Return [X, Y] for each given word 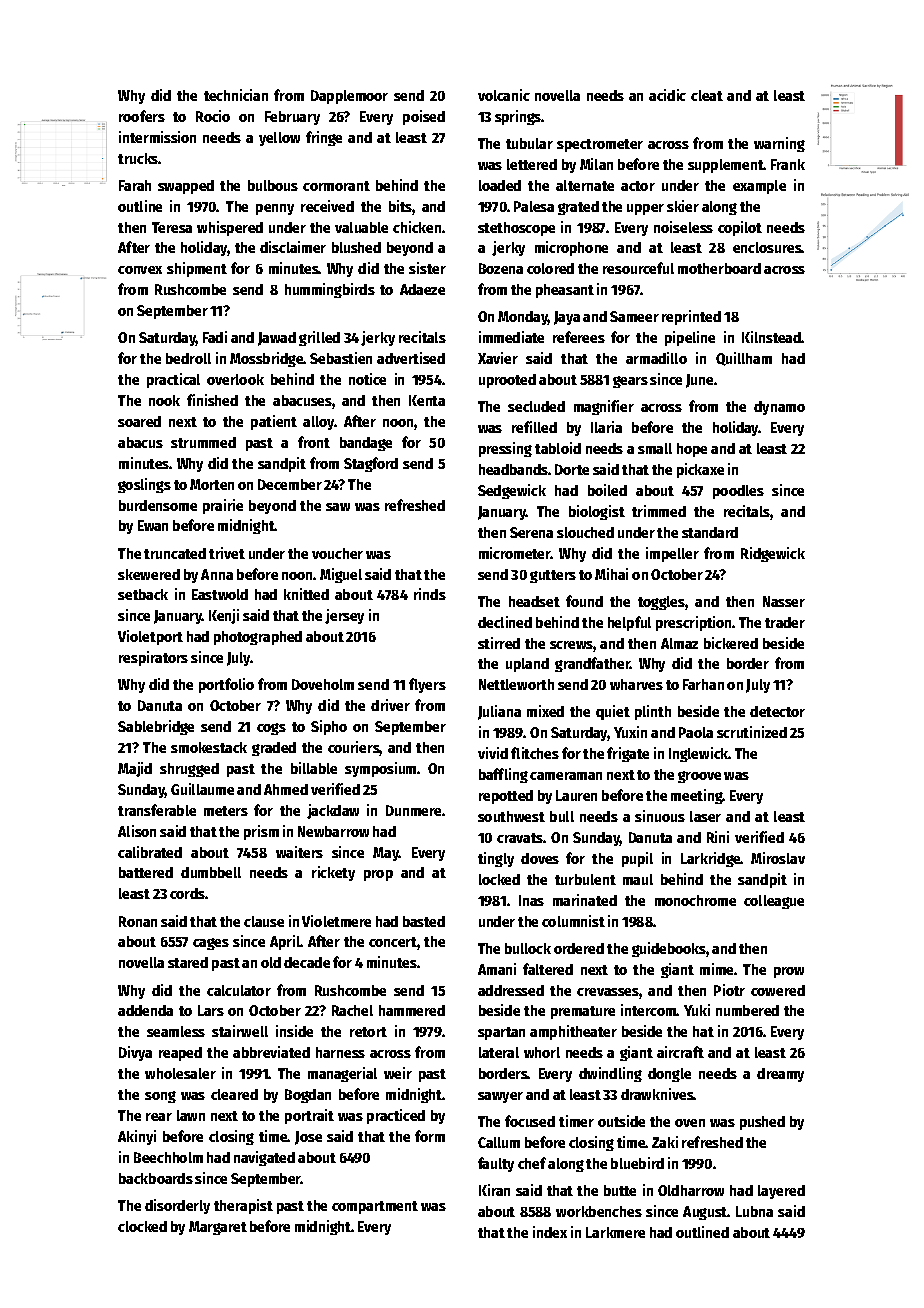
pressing [505, 449]
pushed [762, 1123]
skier [683, 206]
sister [427, 268]
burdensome [158, 505]
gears [630, 382]
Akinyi [137, 1137]
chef [532, 1163]
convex [140, 270]
